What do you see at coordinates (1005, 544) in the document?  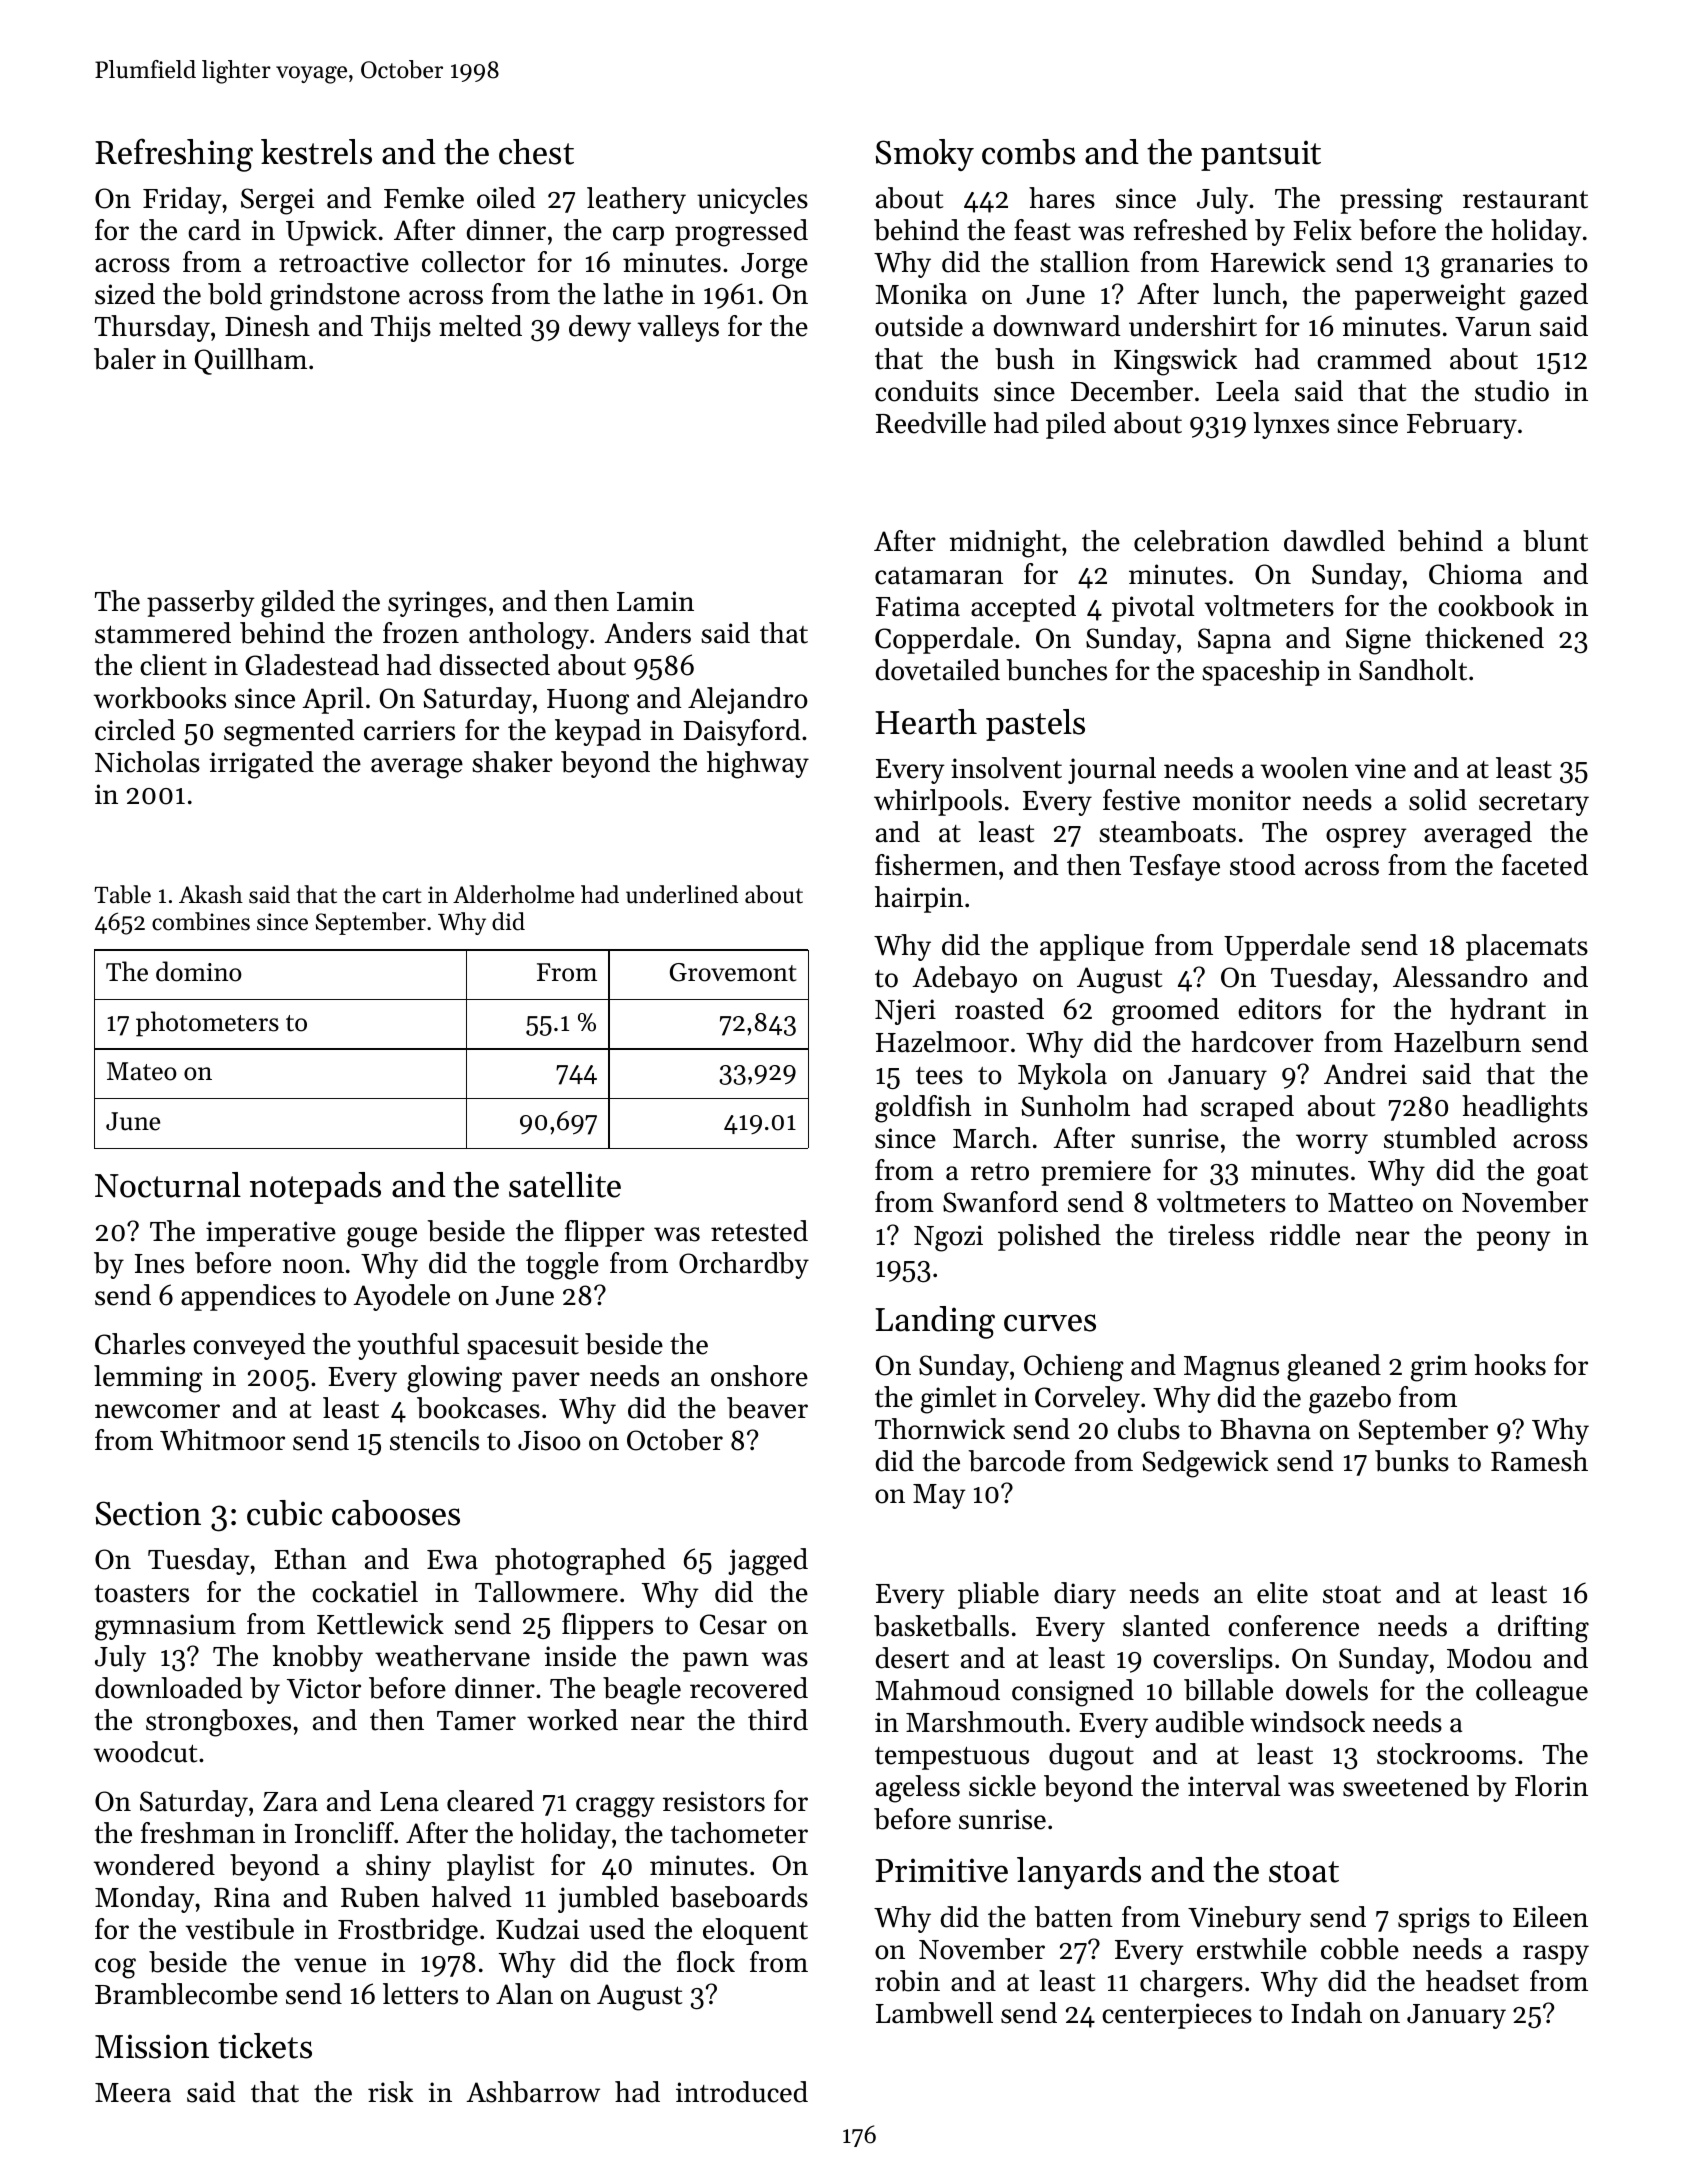 I see `midnight` at bounding box center [1005, 544].
